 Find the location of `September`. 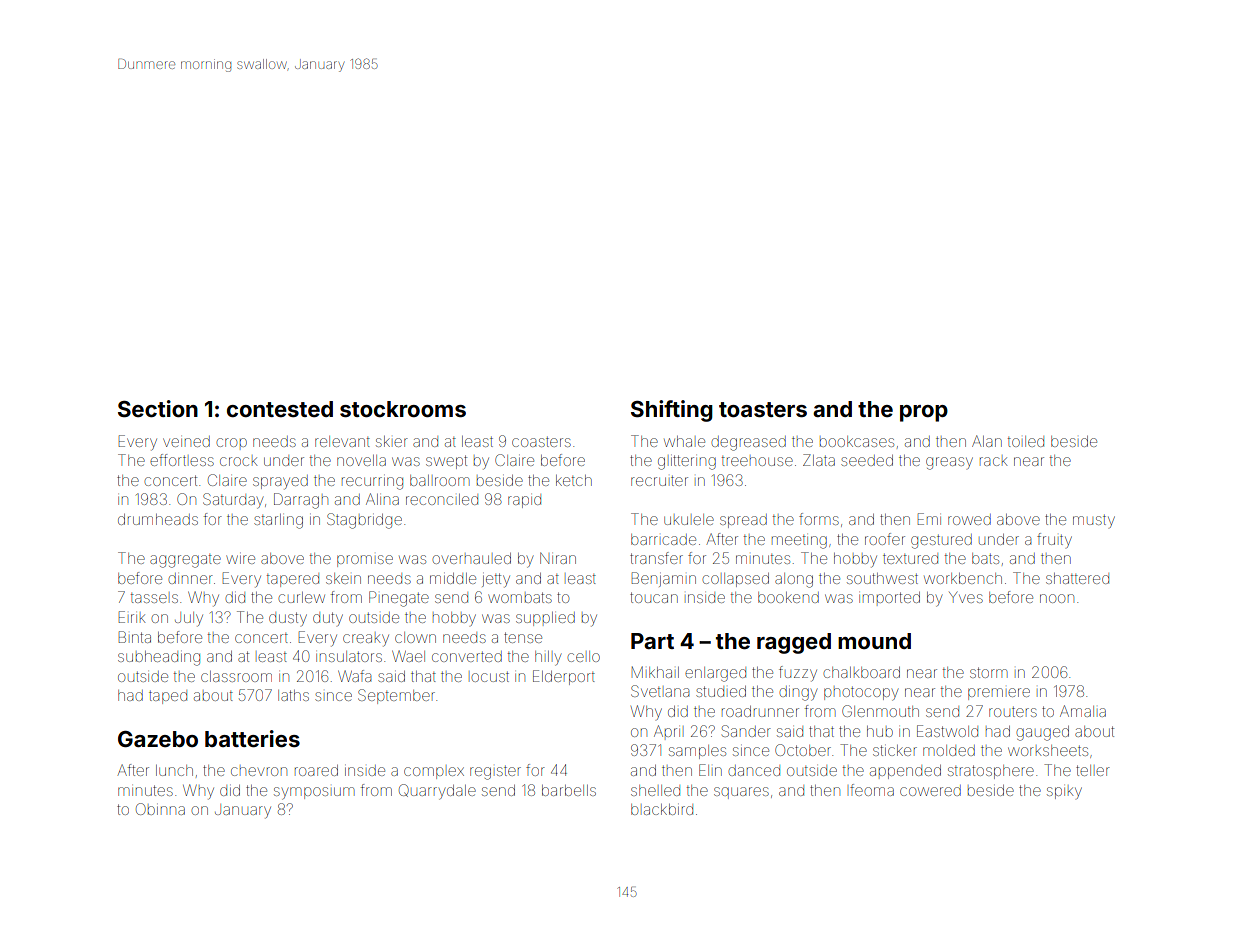

September is located at coordinates (396, 696).
